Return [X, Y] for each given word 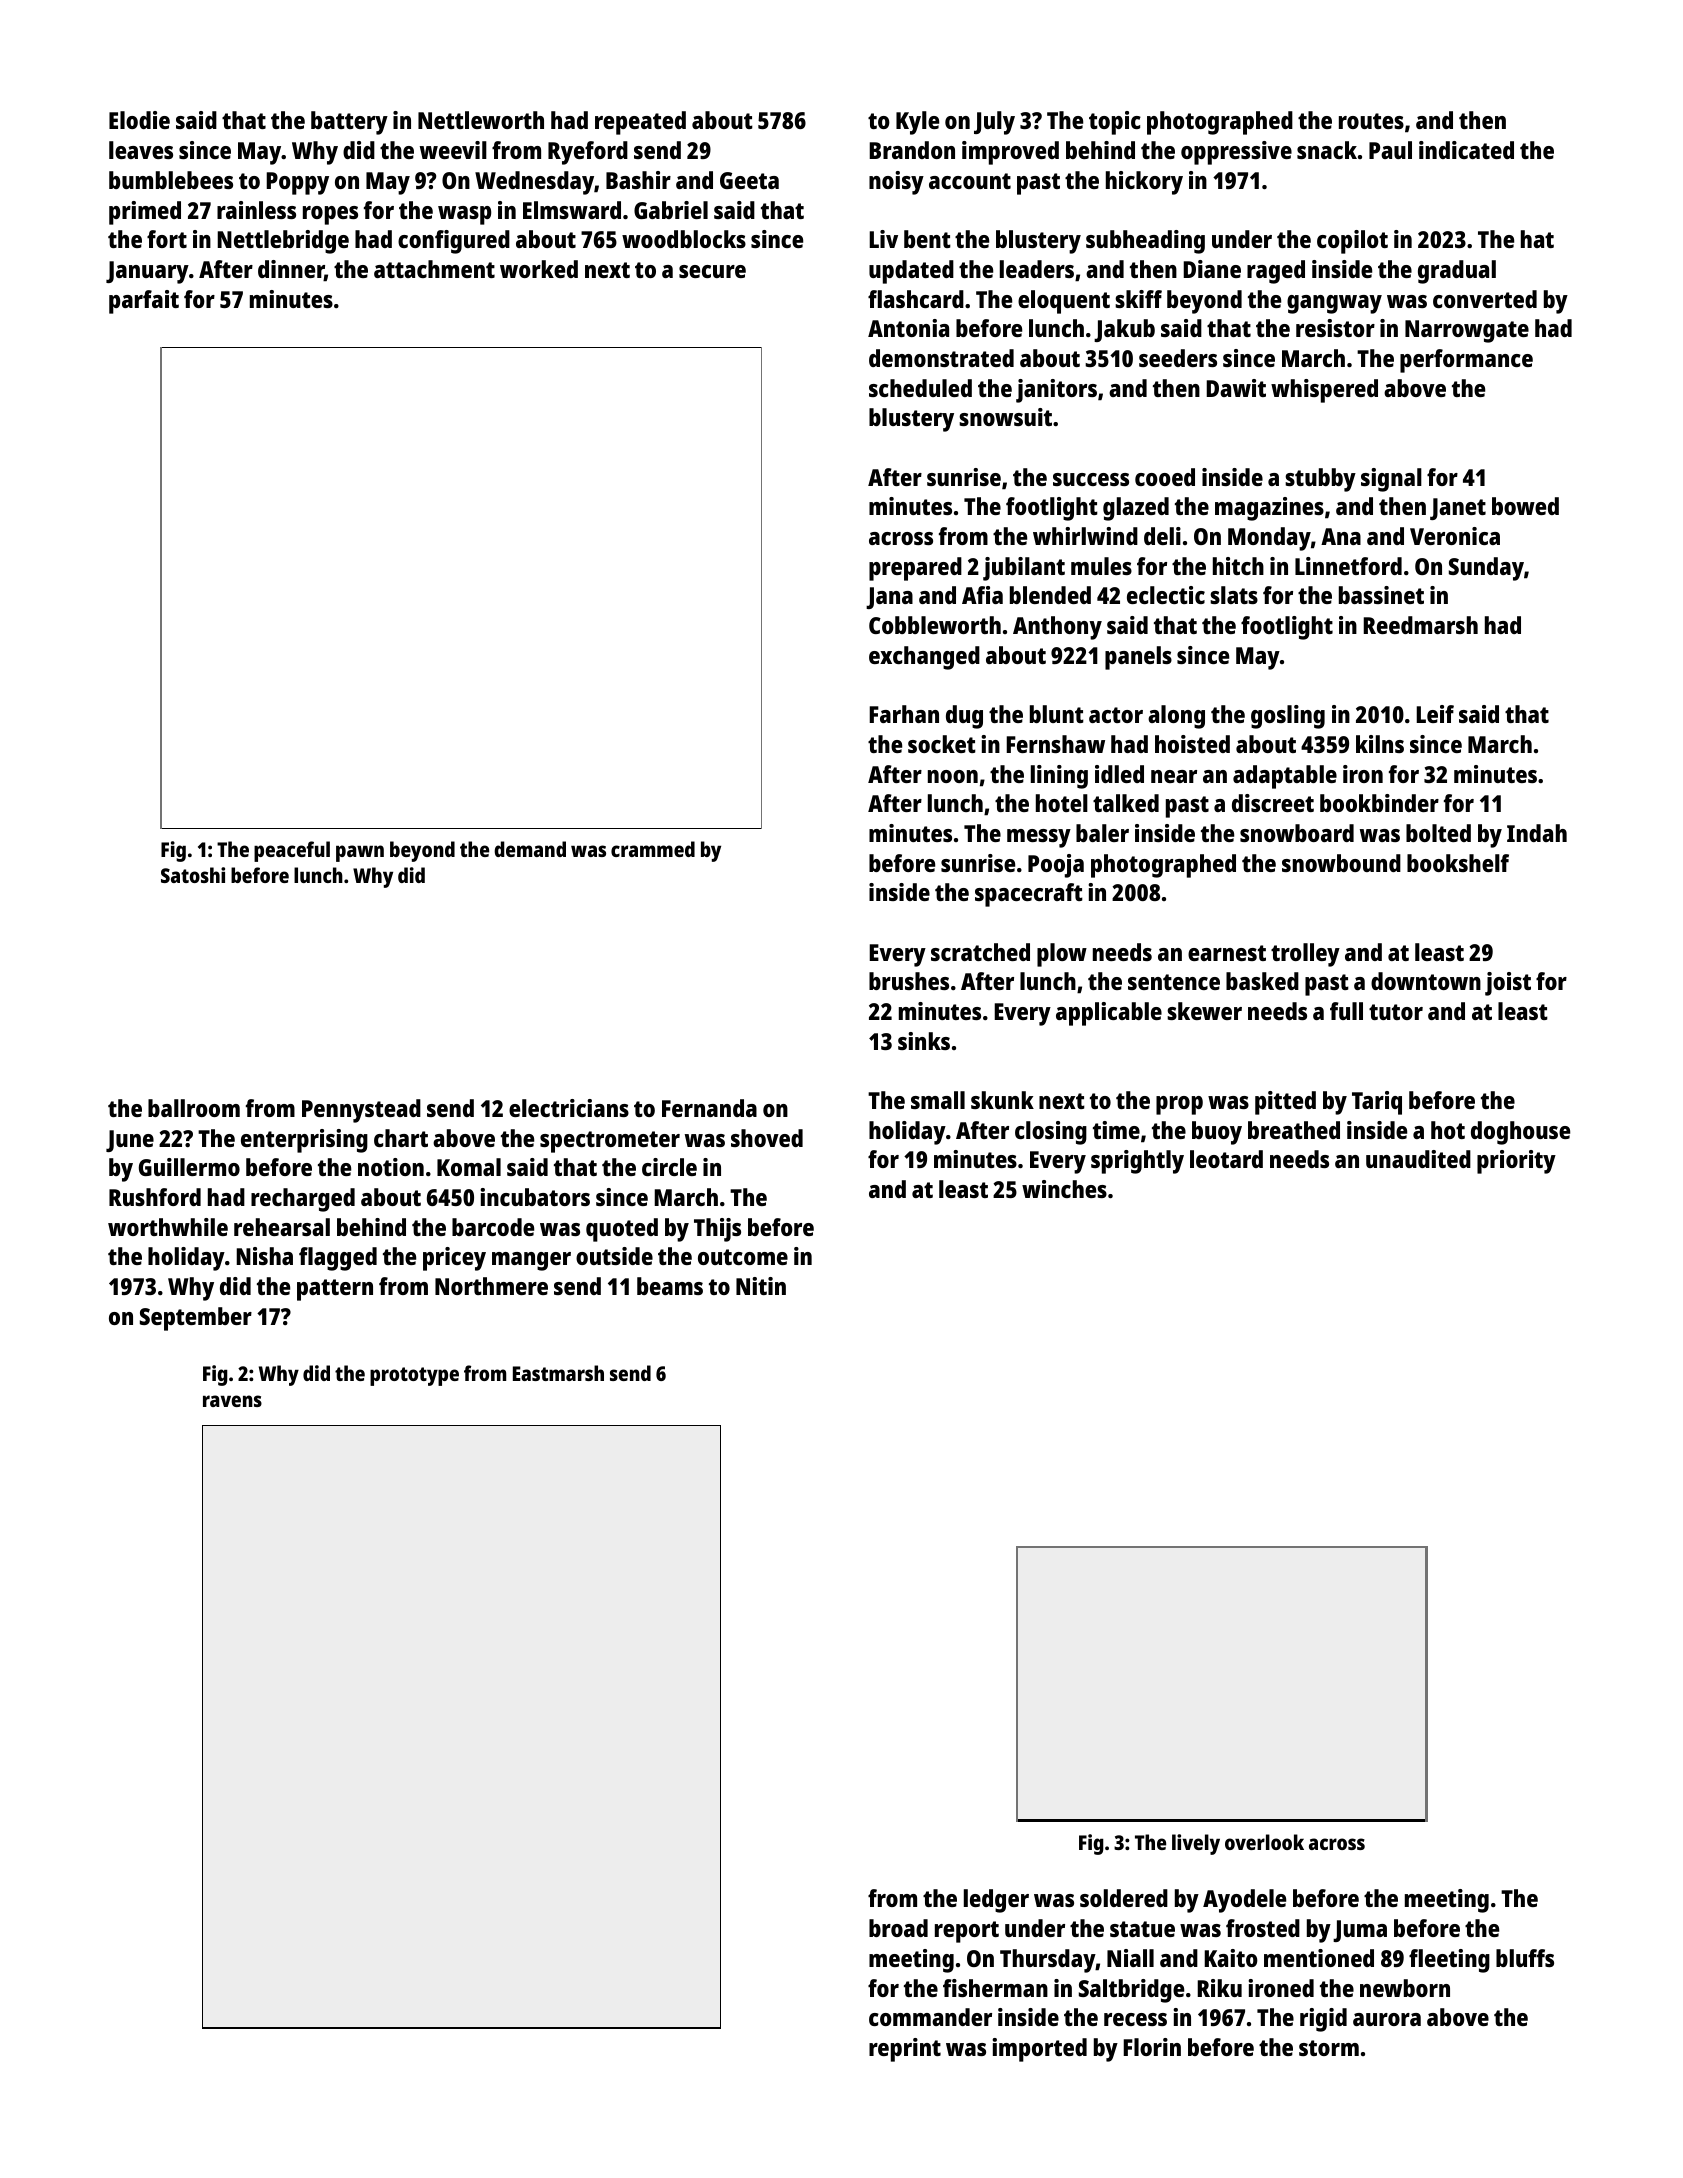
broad [898, 1928]
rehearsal [282, 1227]
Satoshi [193, 875]
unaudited [1418, 1159]
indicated [1466, 150]
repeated [640, 123]
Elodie [139, 120]
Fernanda [709, 1108]
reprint [905, 2050]
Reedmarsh [1420, 625]
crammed [653, 849]
